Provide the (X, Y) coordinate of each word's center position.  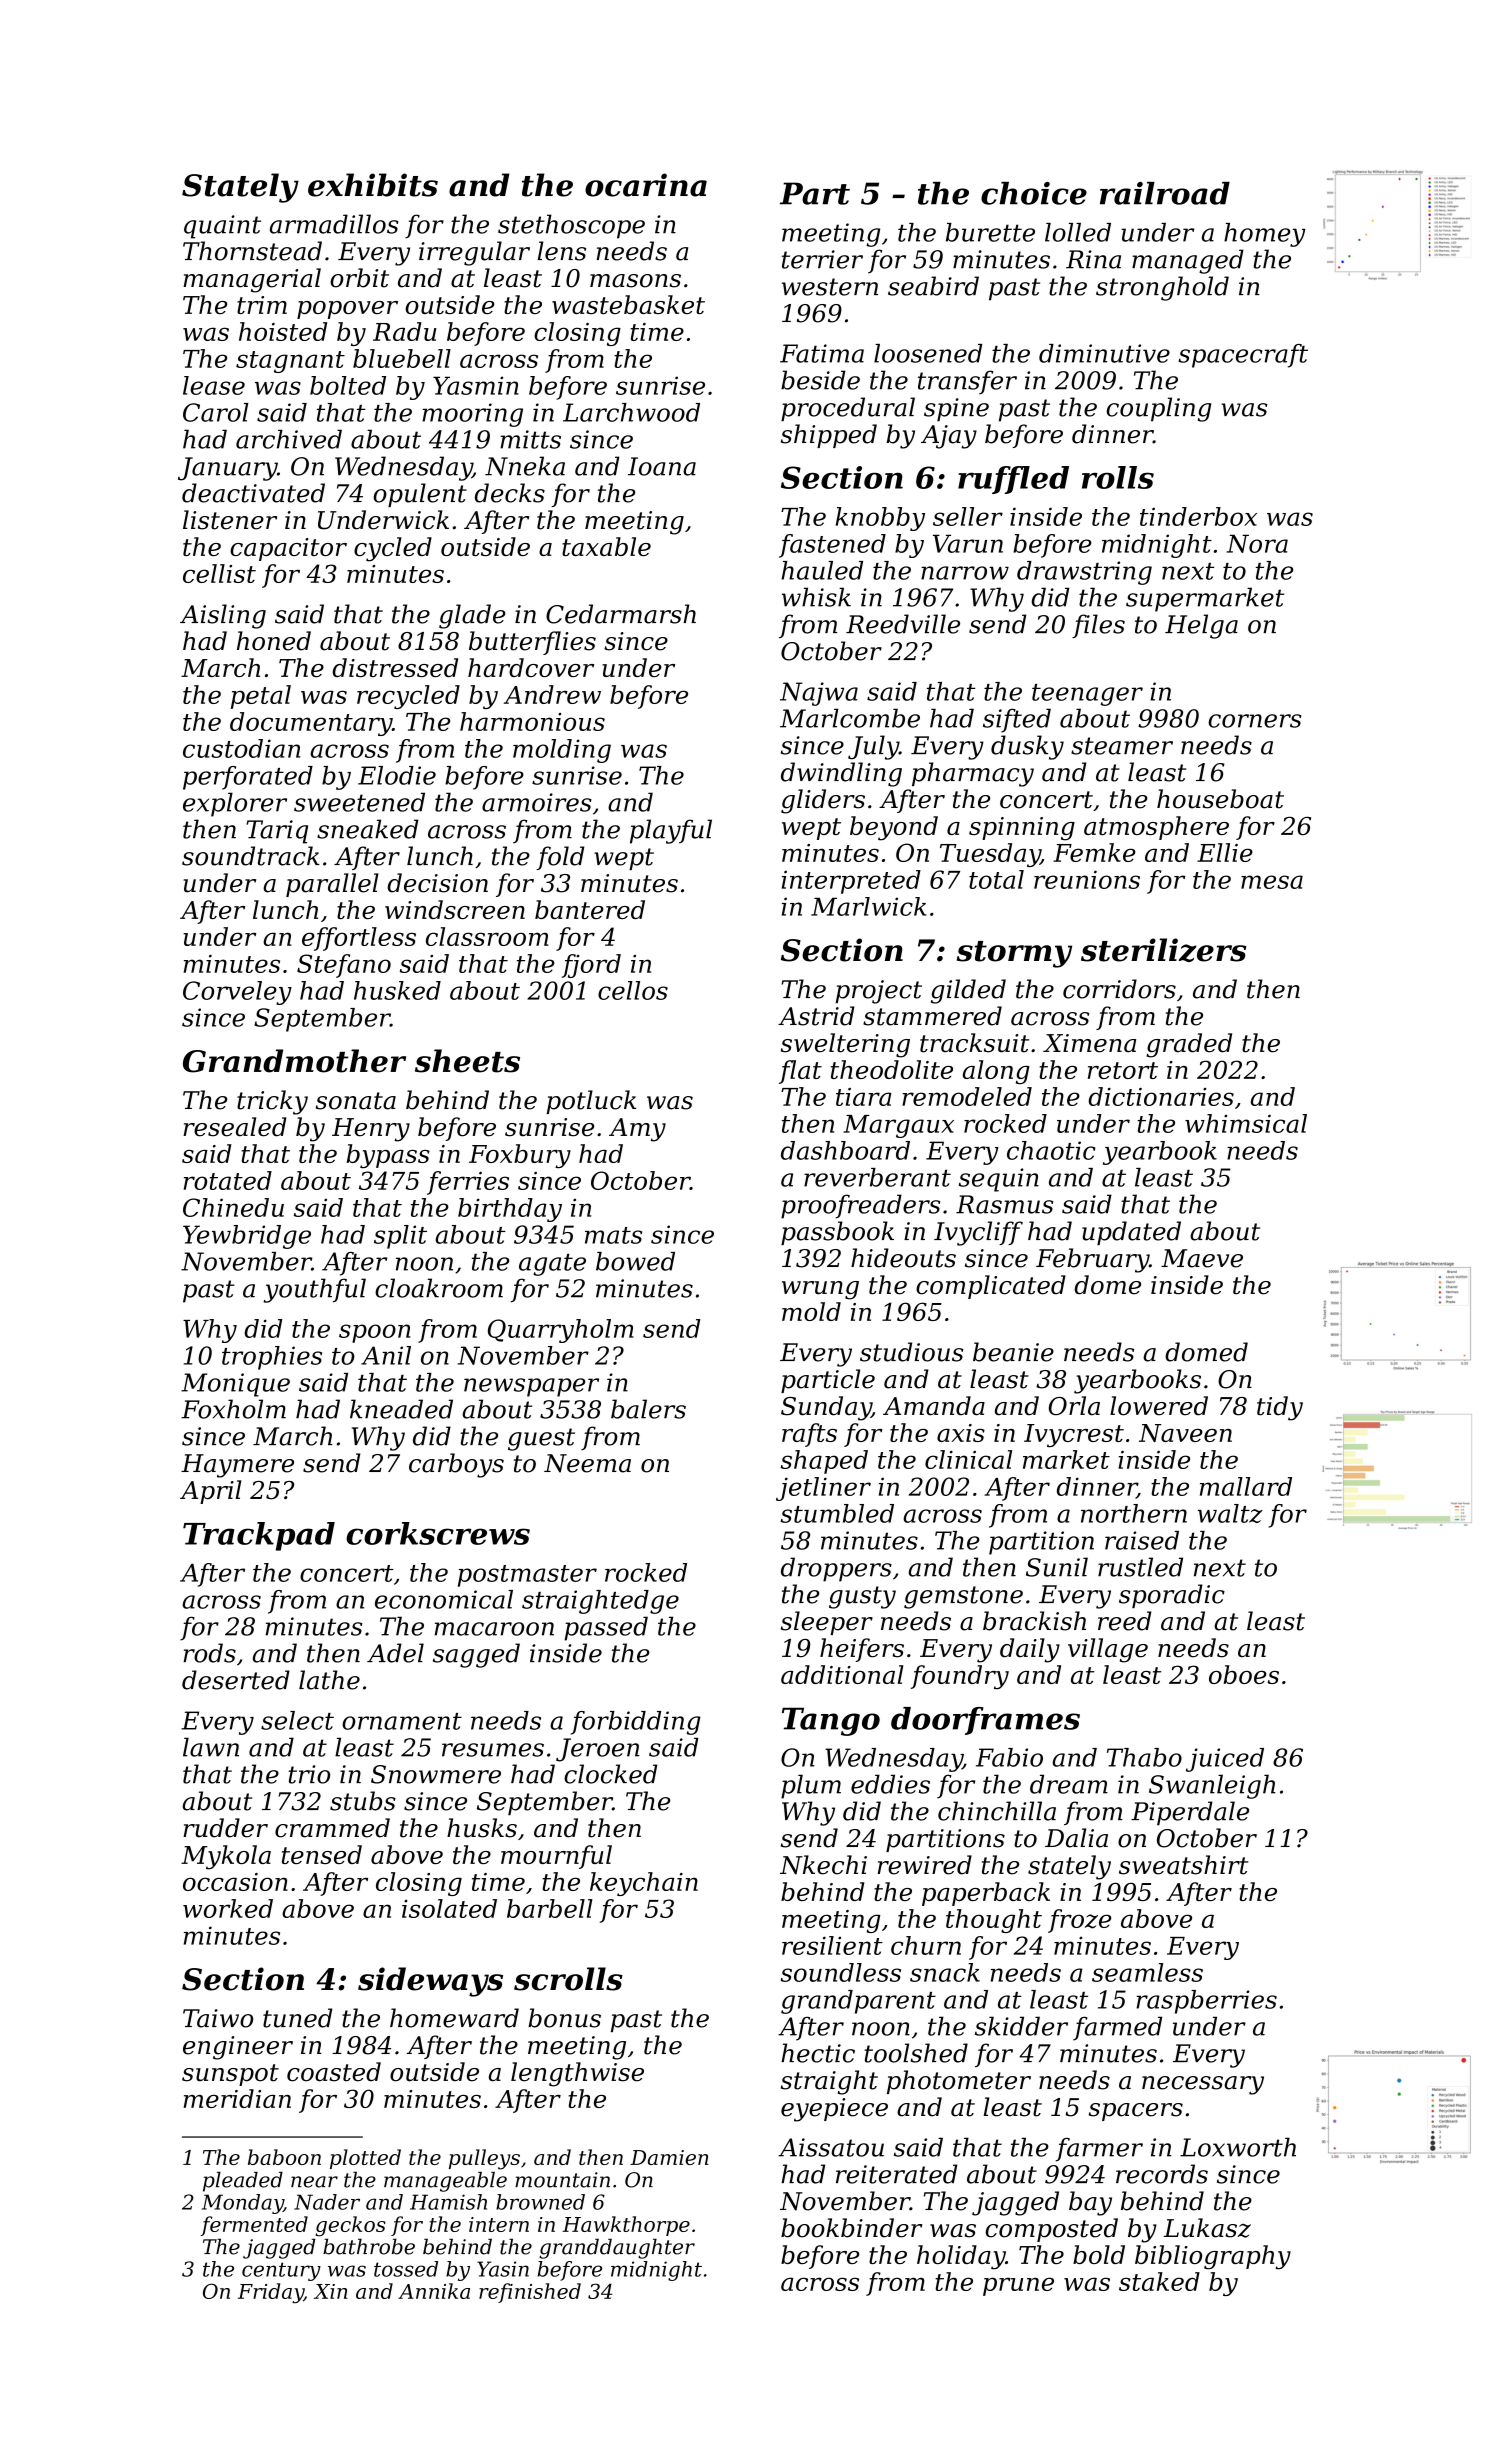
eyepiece (834, 2110)
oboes (1244, 1674)
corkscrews (438, 1533)
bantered (590, 909)
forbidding (636, 1723)
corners (1255, 721)
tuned (297, 2018)
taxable (606, 546)
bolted (348, 385)
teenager (1087, 695)
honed (274, 641)
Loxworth (1238, 2147)
